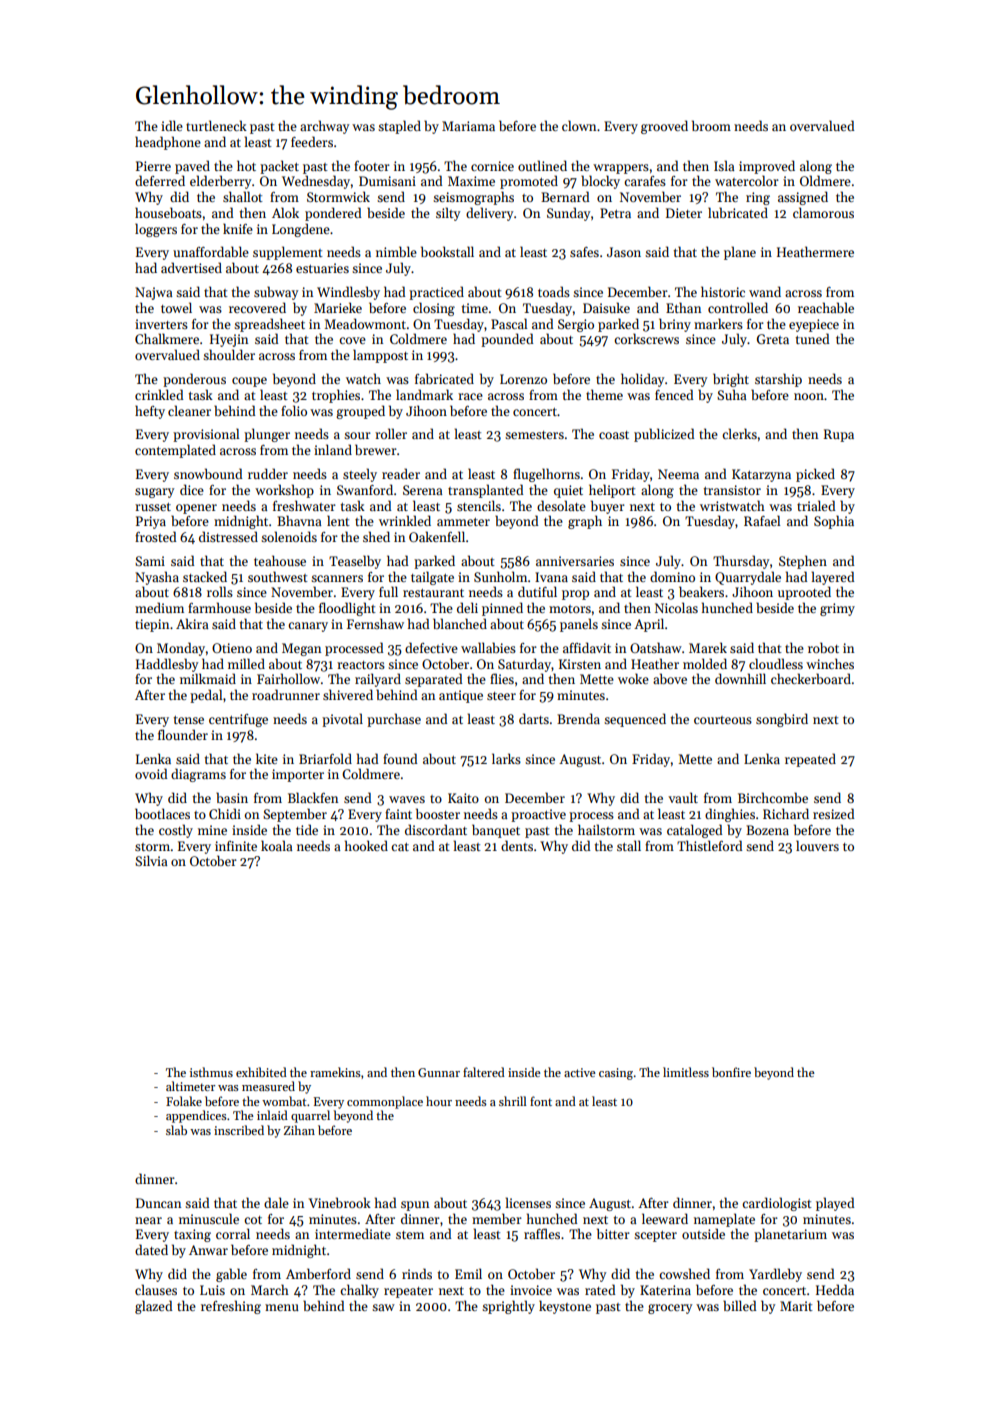  What do you see at coordinates (448, 214) in the screenshot?
I see `silty` at bounding box center [448, 214].
